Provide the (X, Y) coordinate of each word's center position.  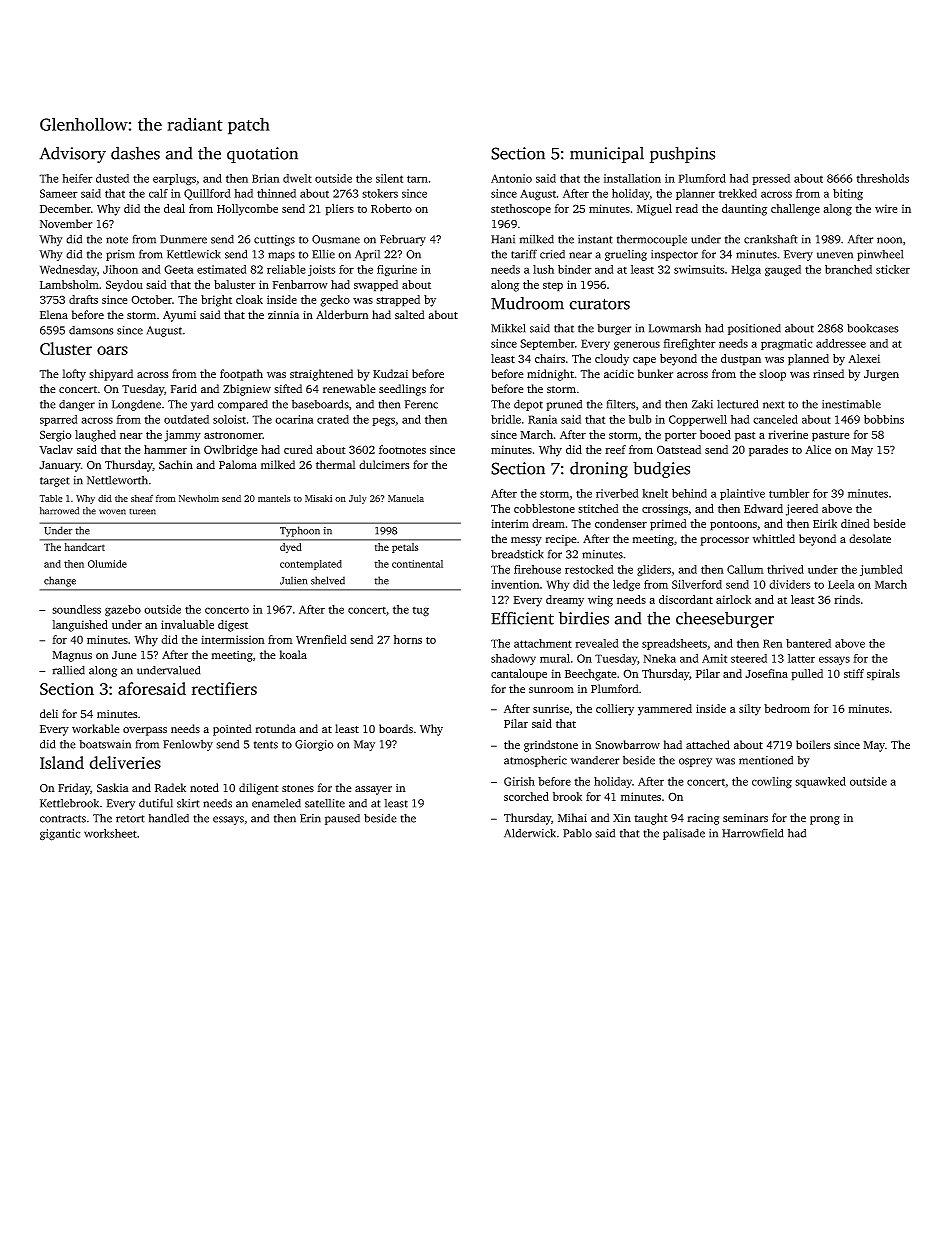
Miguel (654, 210)
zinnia (283, 315)
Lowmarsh (674, 328)
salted (410, 314)
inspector (674, 255)
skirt (188, 803)
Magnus (72, 656)
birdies (584, 618)
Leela (841, 584)
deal (174, 208)
